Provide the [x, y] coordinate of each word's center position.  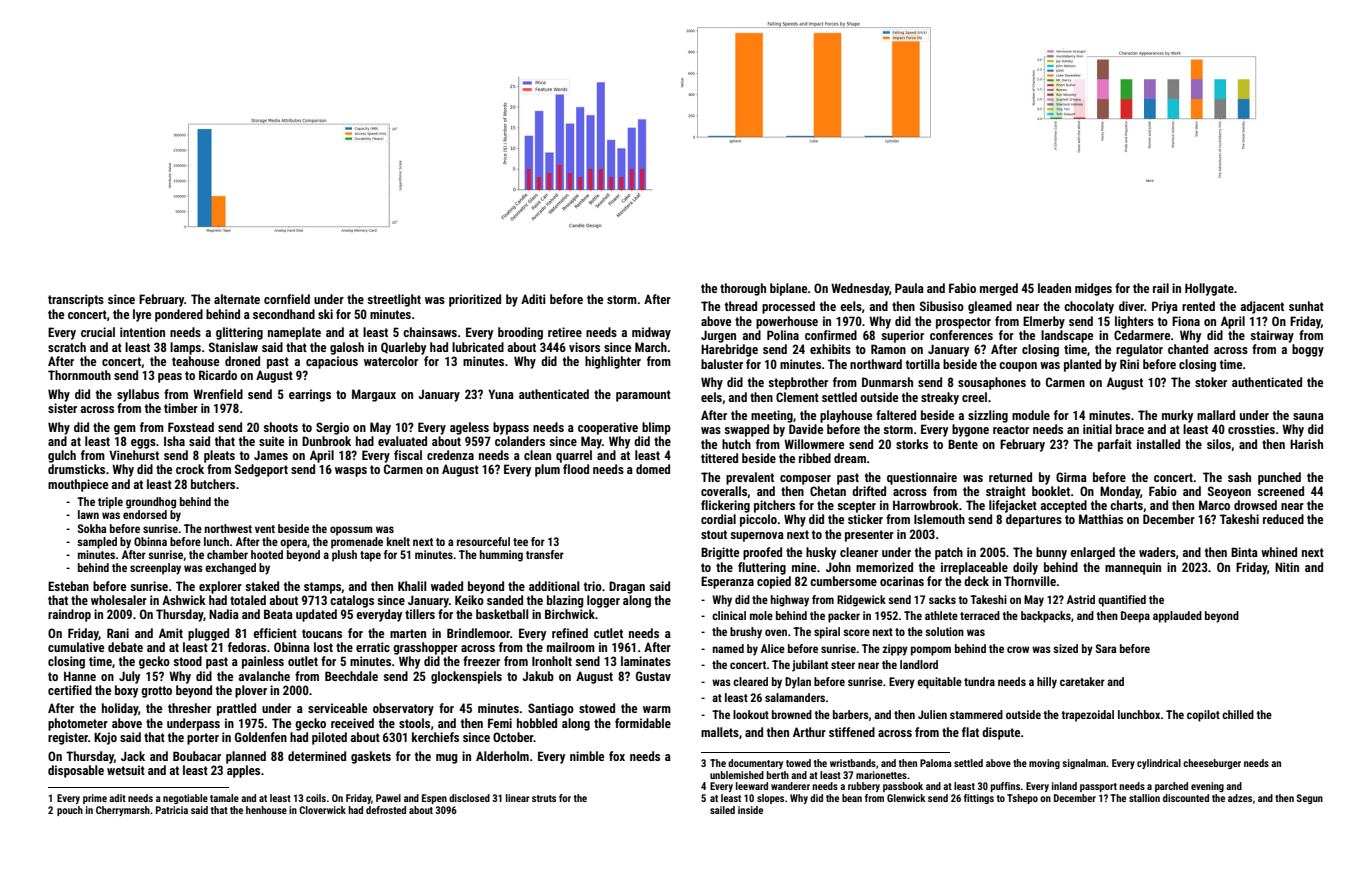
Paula [909, 288]
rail [1161, 288]
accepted [1064, 506]
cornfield [287, 299]
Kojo [105, 738]
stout [714, 534]
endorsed [145, 514]
